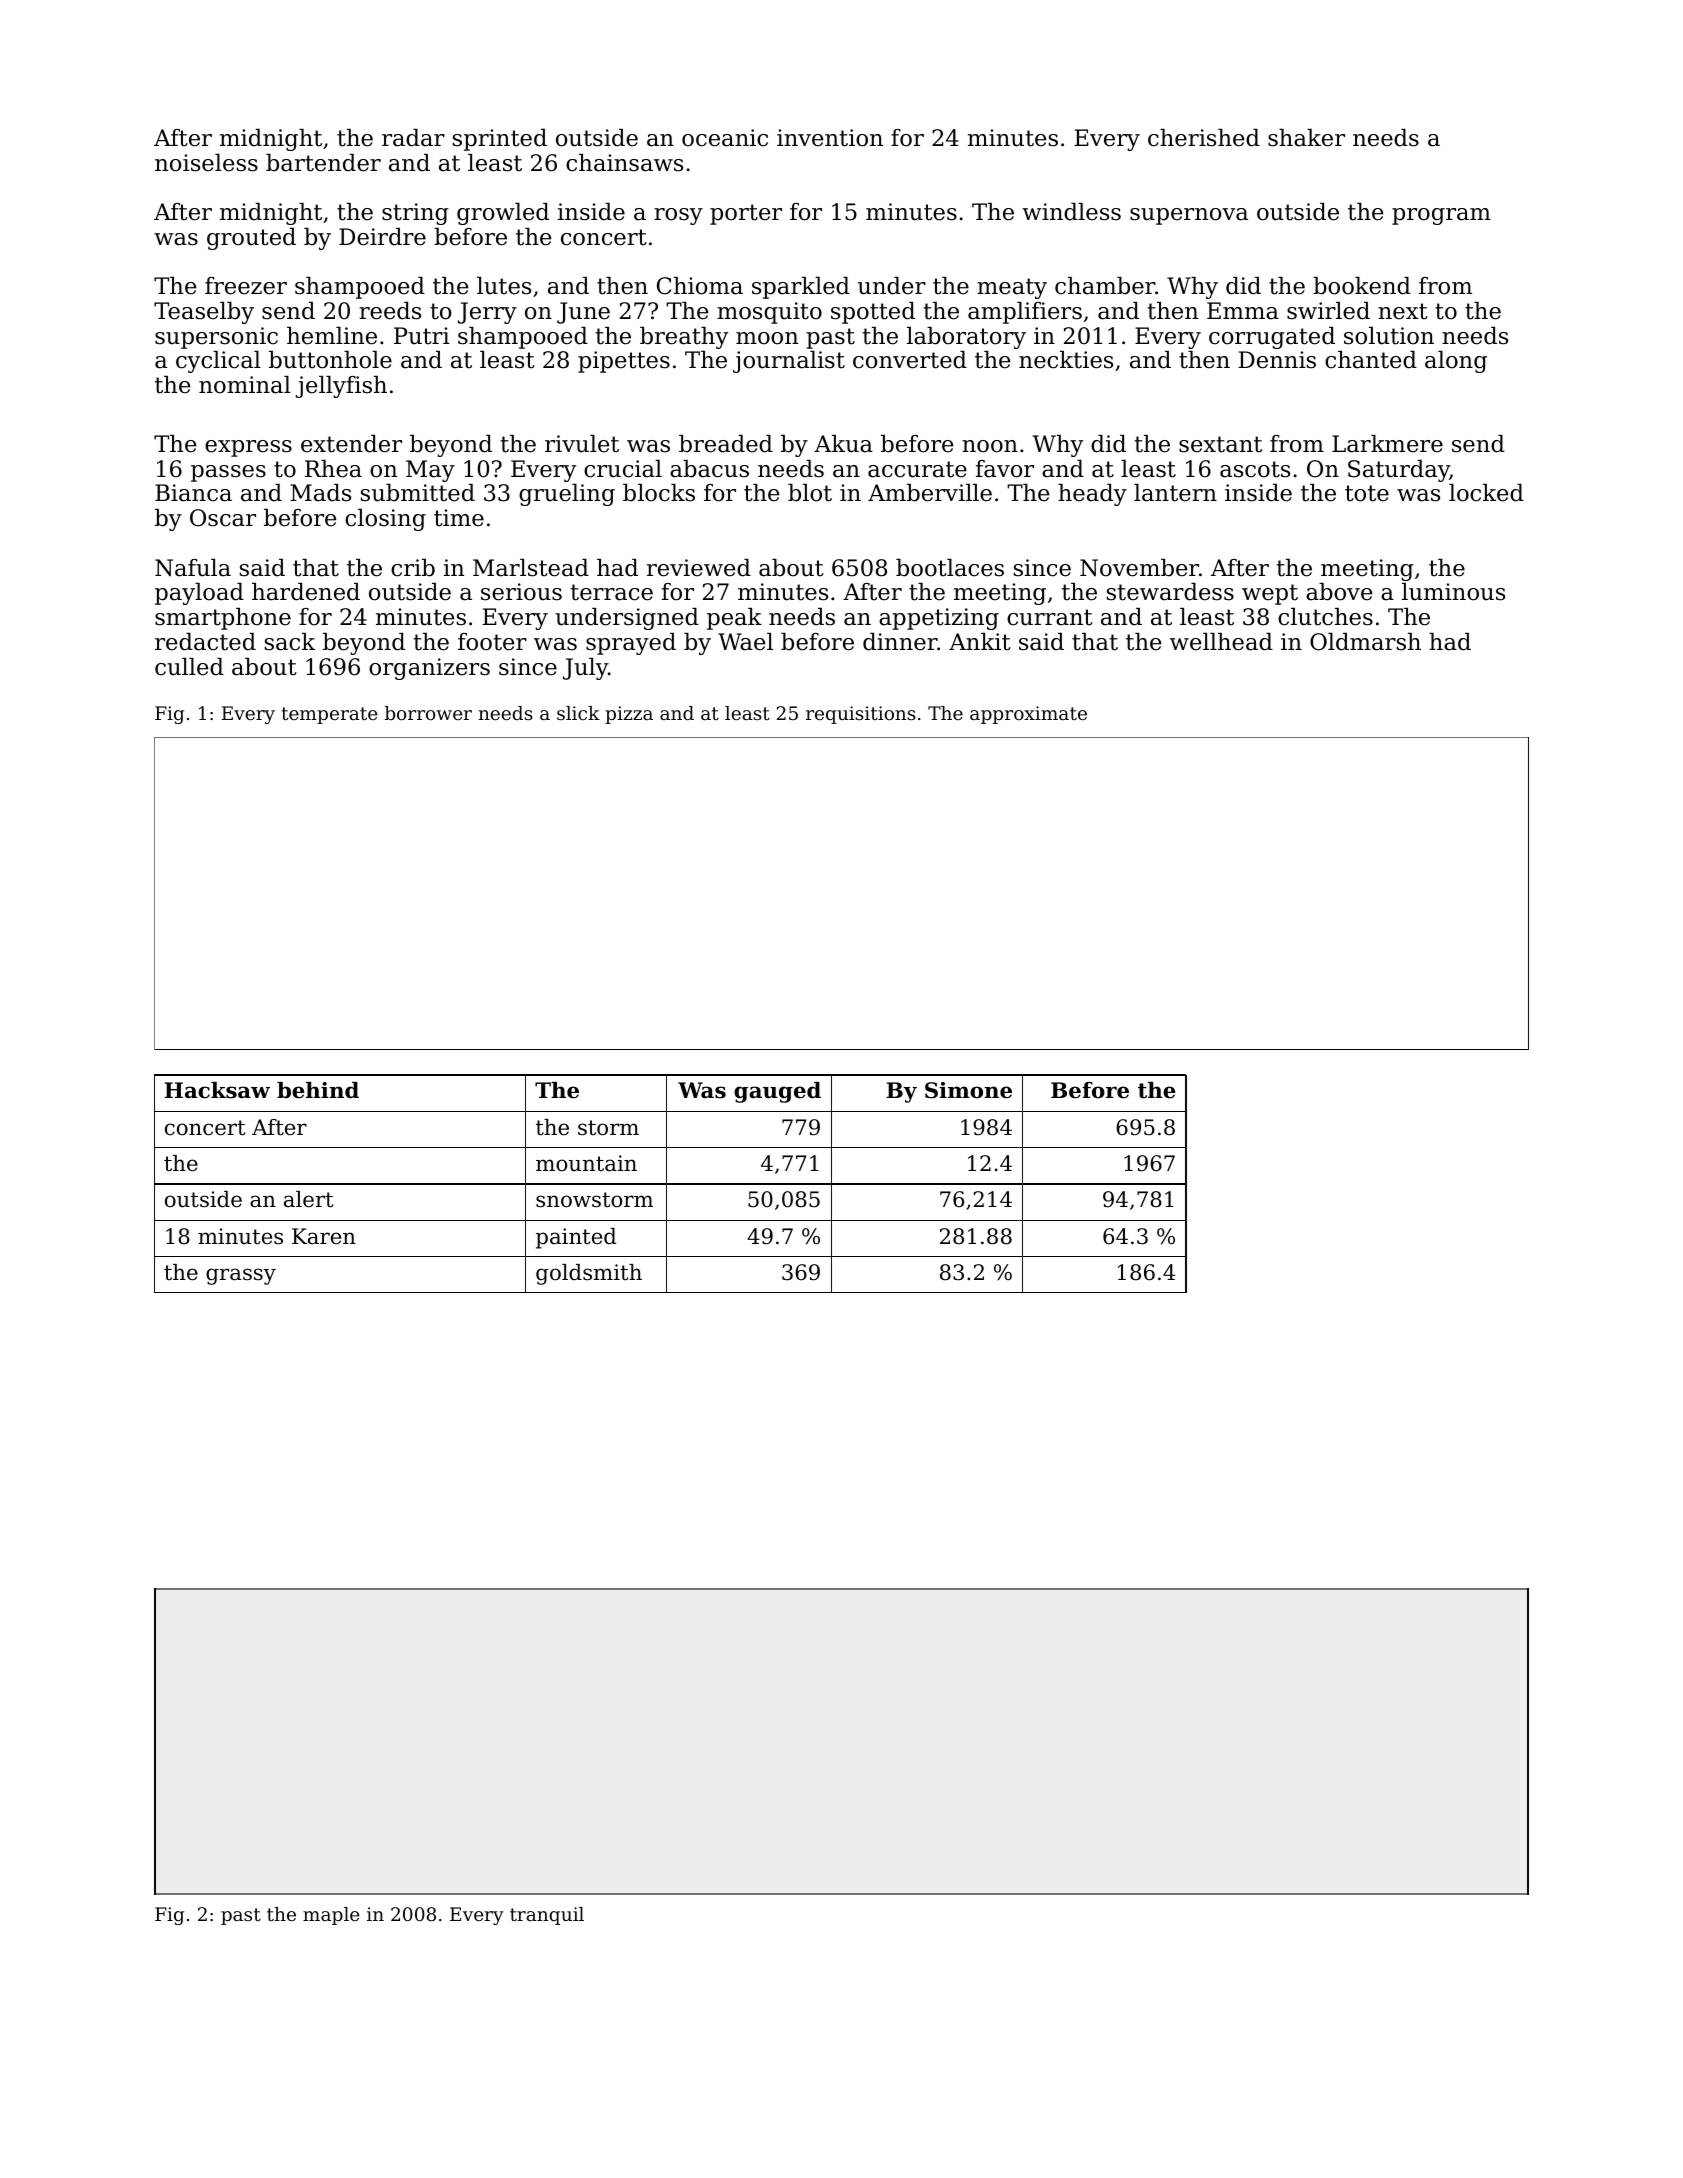 The height and width of the screenshot is (2178, 1683). What do you see at coordinates (1204, 138) in the screenshot?
I see `cherished` at bounding box center [1204, 138].
